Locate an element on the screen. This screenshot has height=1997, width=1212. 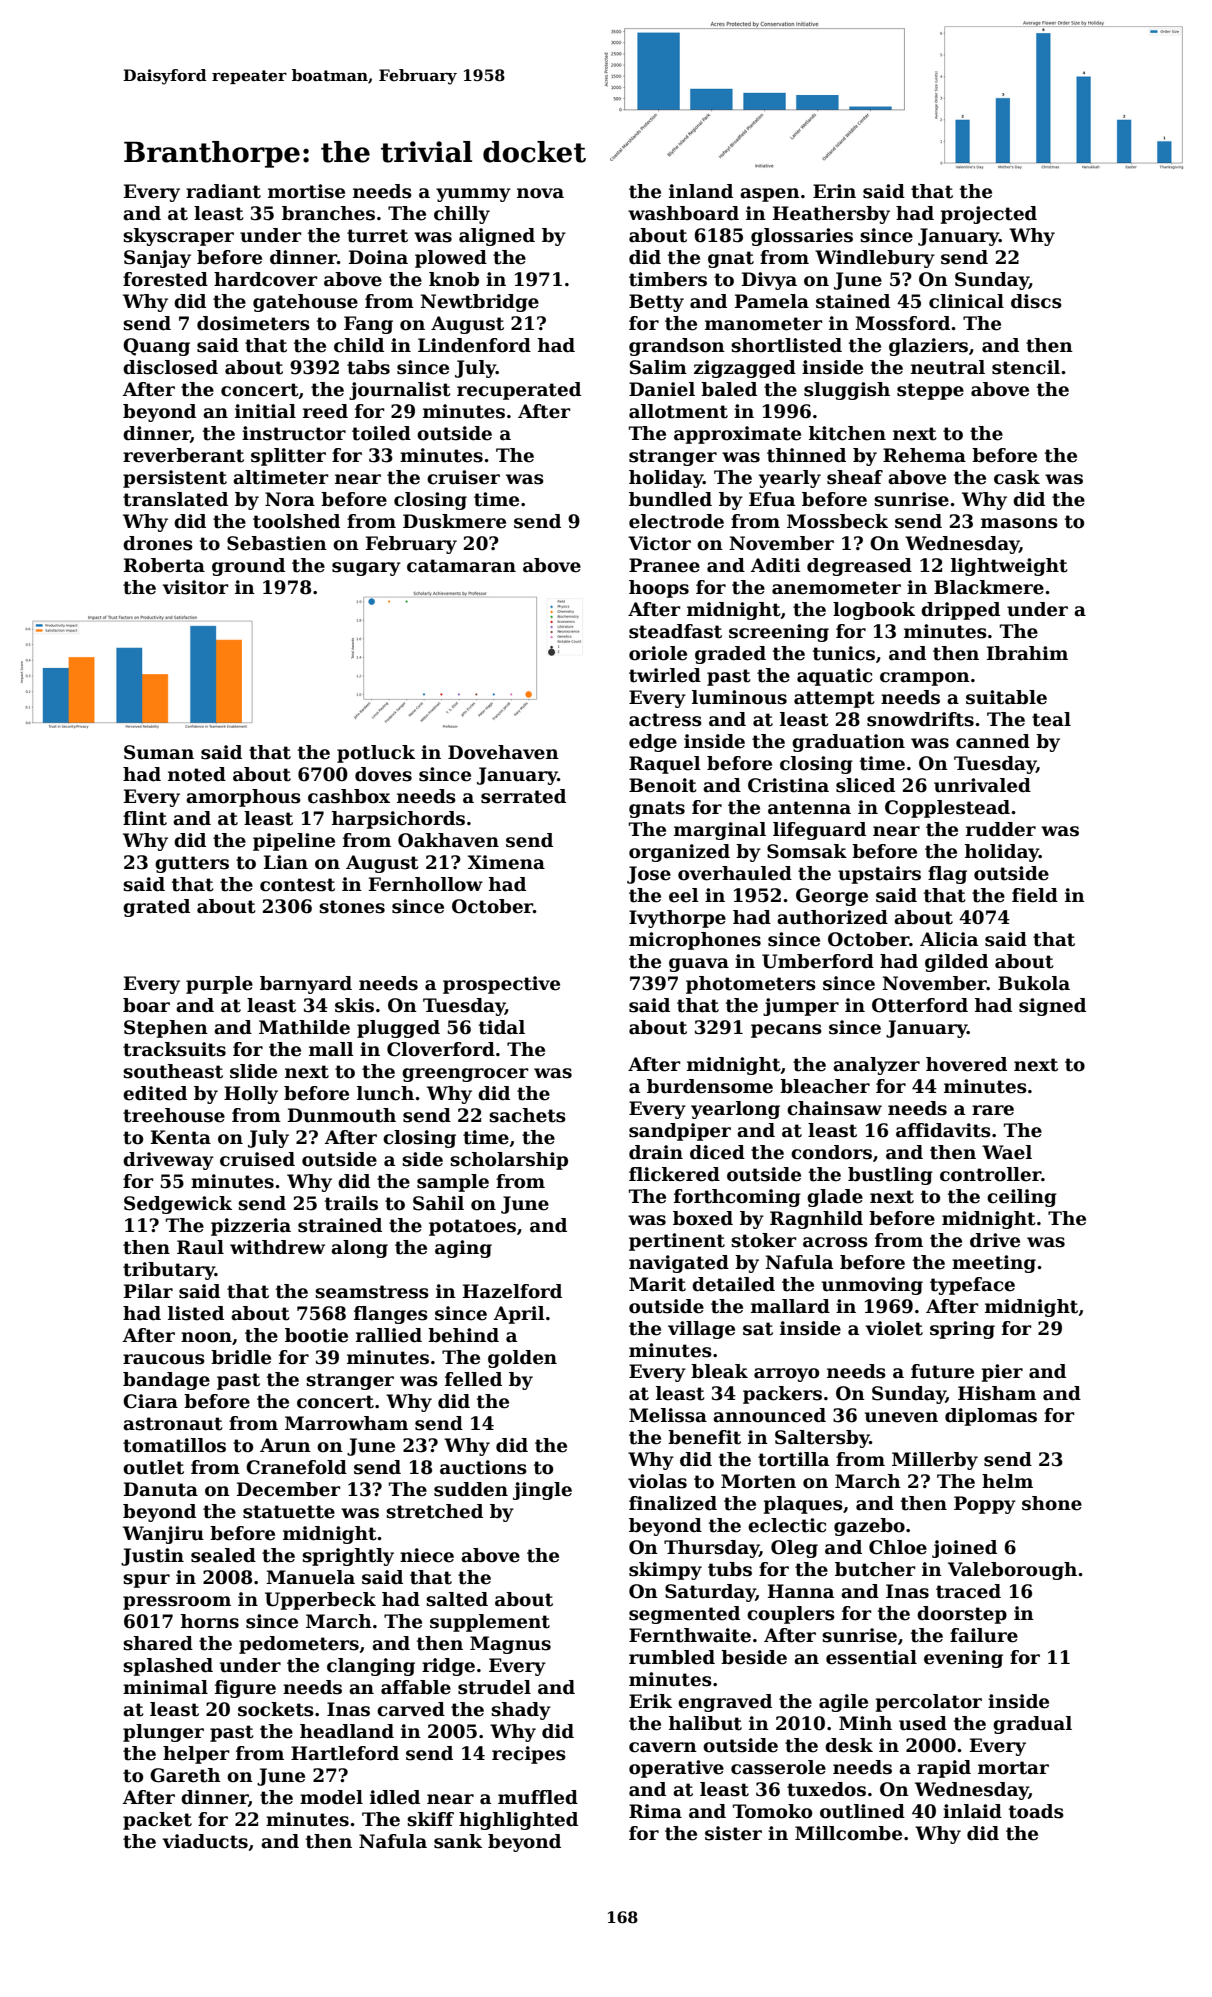
gazebo is located at coordinates (869, 1527).
